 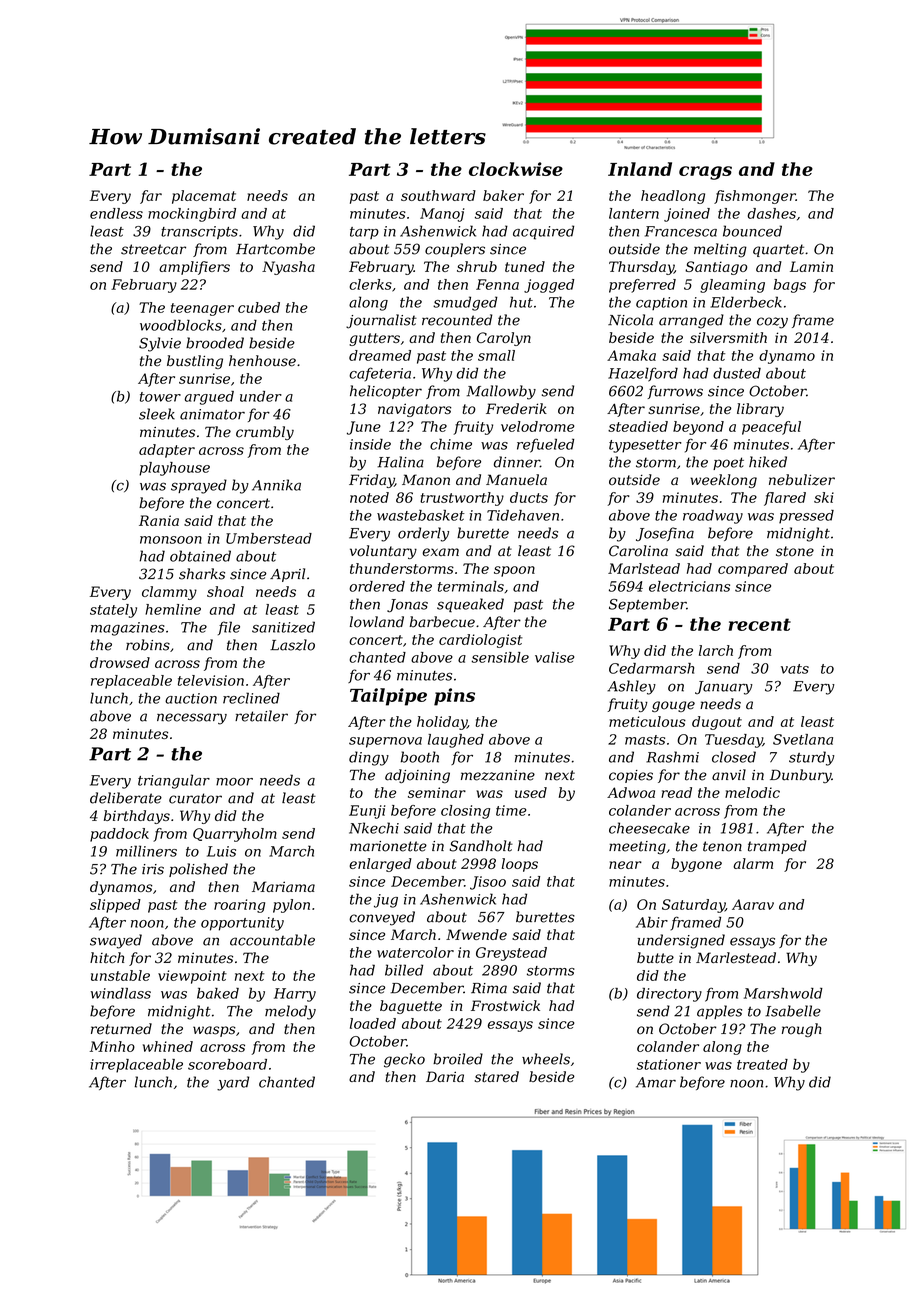 What do you see at coordinates (385, 742) in the screenshot?
I see `supernova` at bounding box center [385, 742].
